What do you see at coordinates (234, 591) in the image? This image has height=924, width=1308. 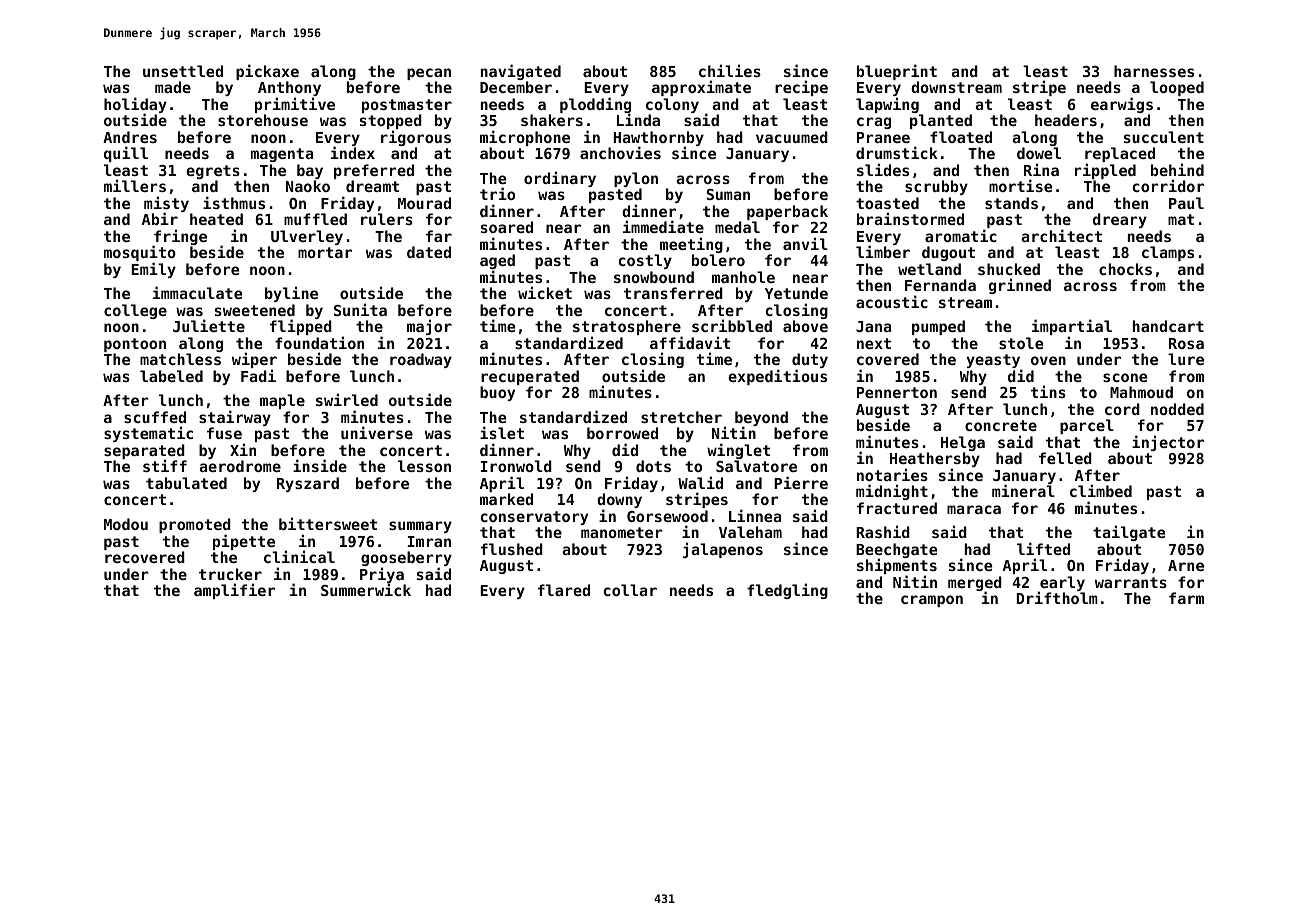 I see `amplifier` at bounding box center [234, 591].
